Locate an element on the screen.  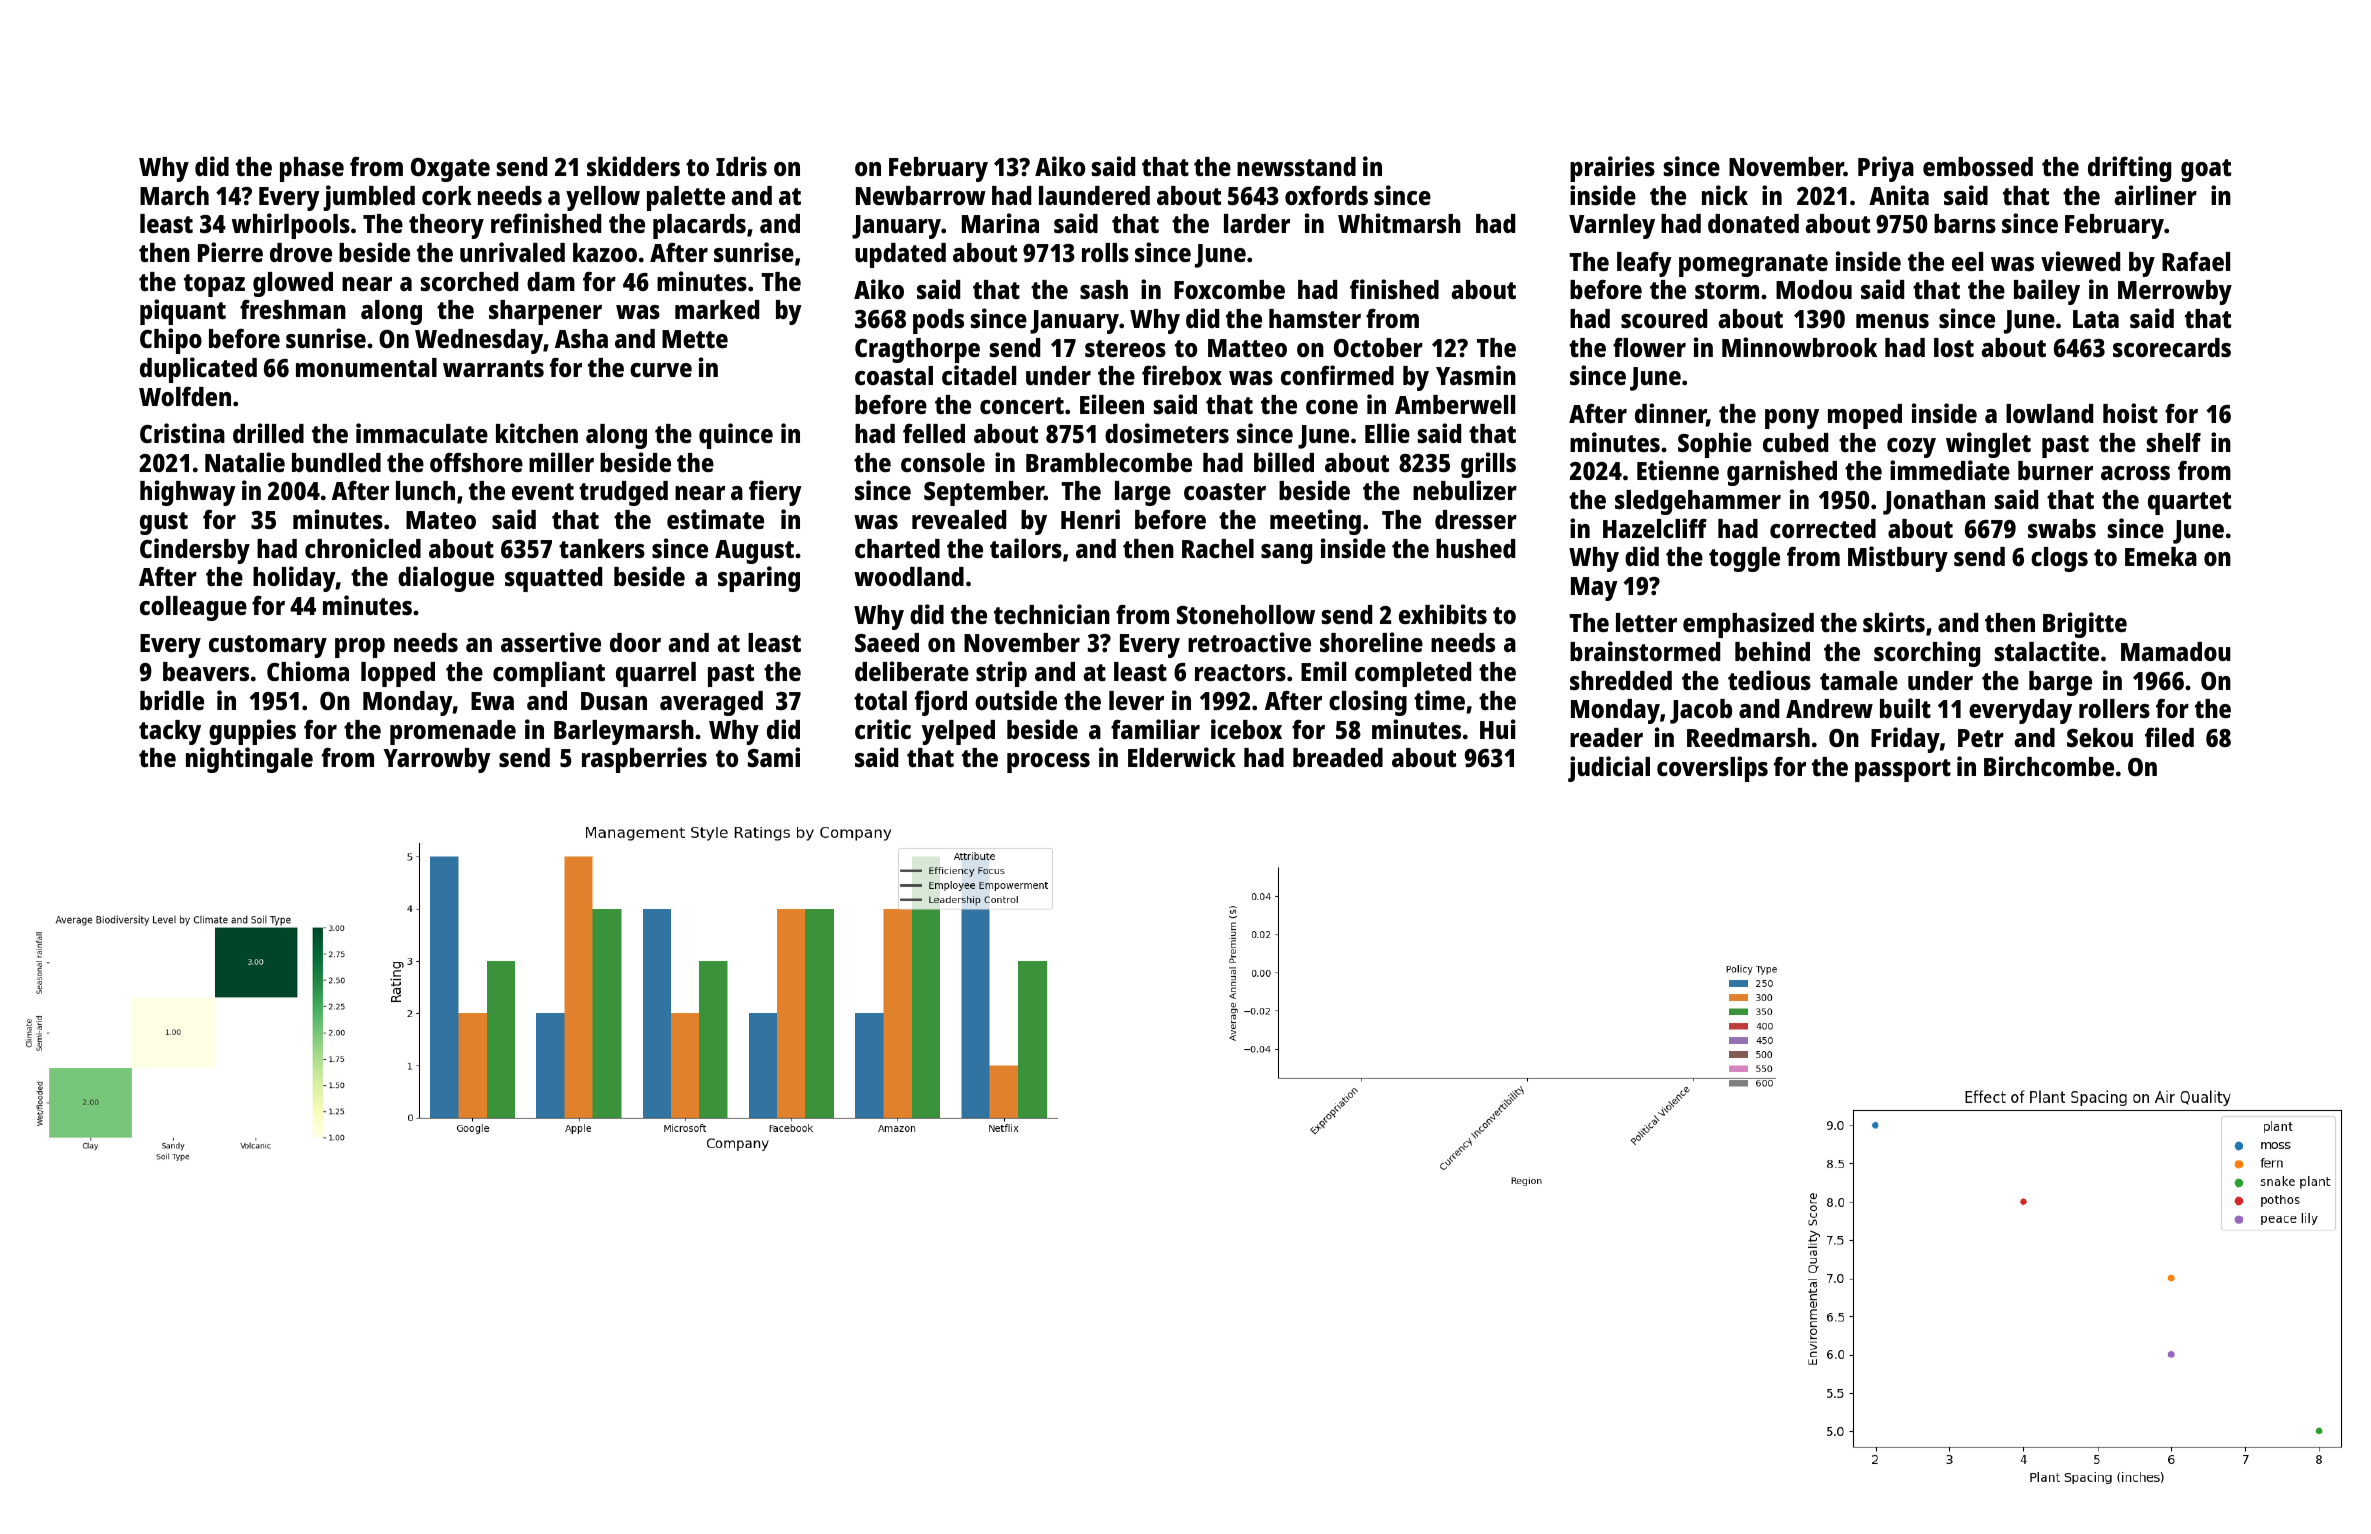
Priya is located at coordinates (1886, 169).
